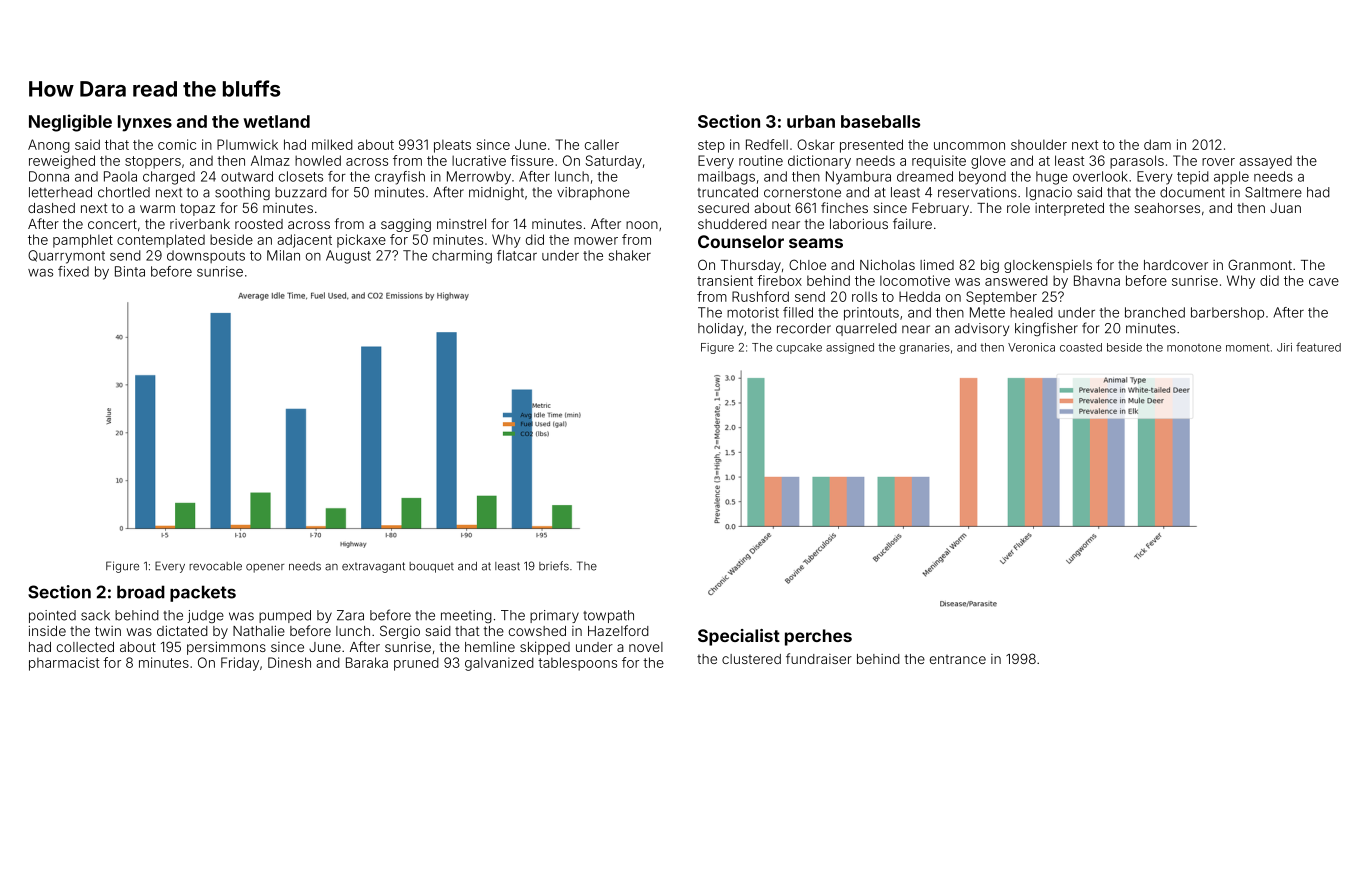 This page has height=887, width=1372. I want to click on dam, so click(1157, 144).
